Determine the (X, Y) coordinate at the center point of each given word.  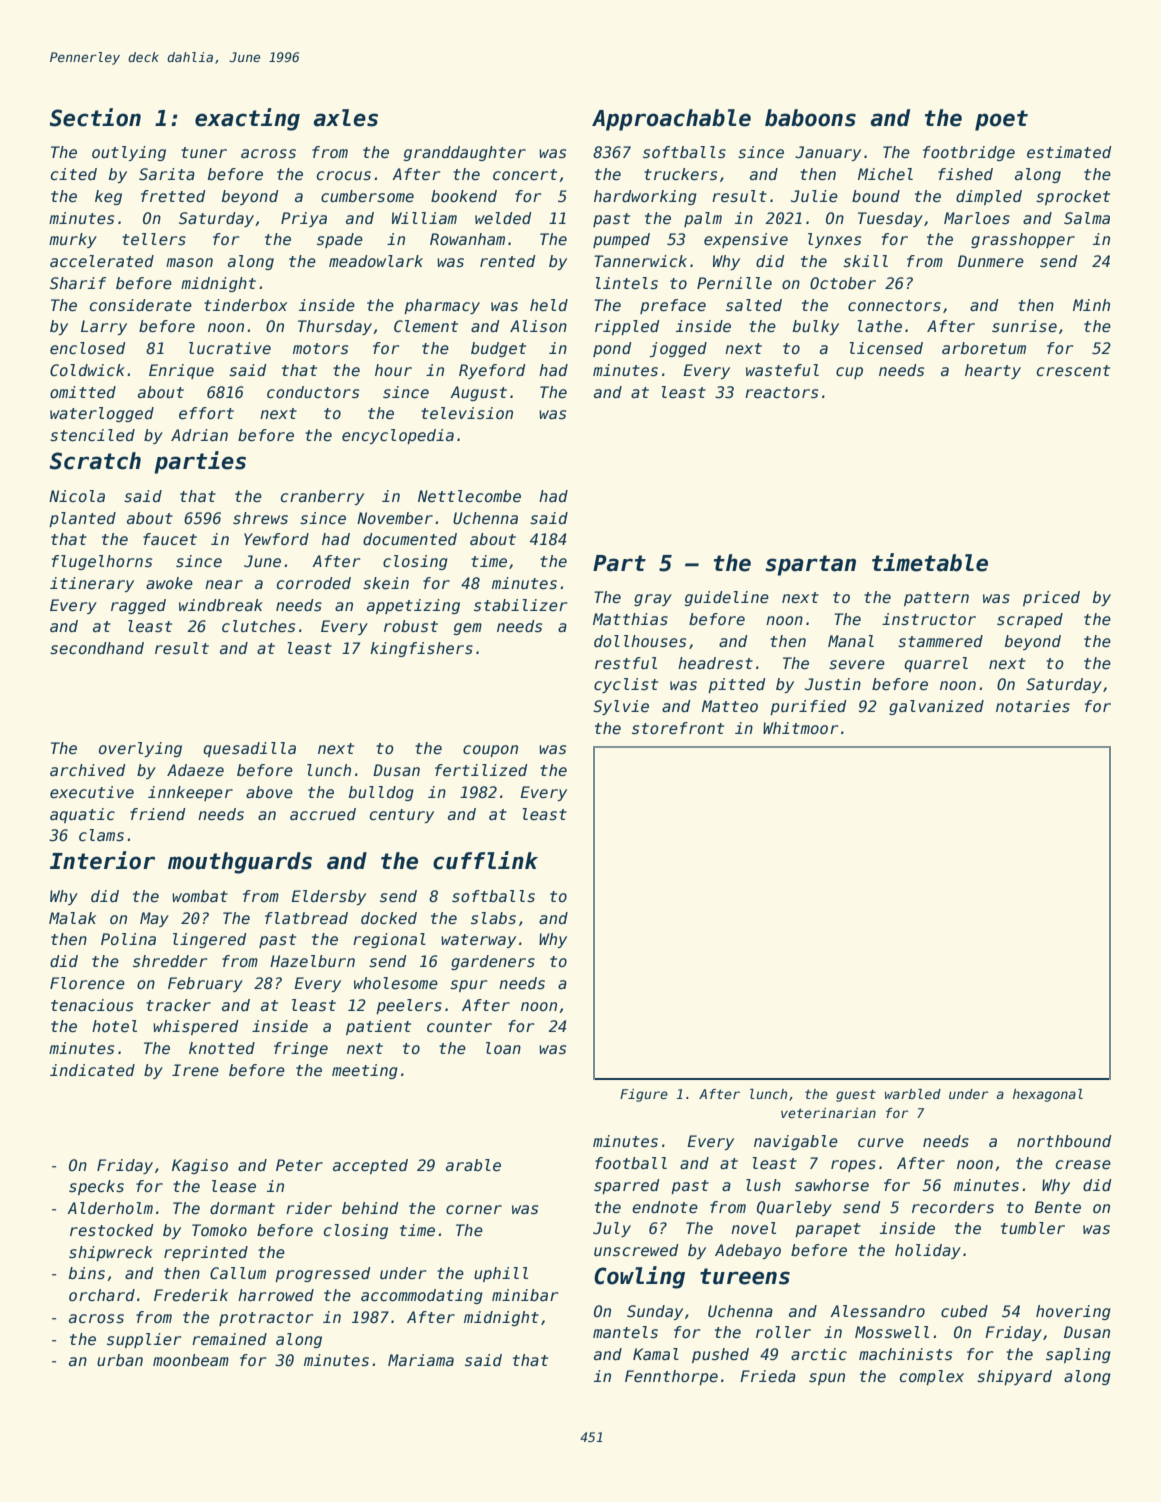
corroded (314, 583)
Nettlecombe (469, 496)
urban (120, 1360)
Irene (195, 1070)
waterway (478, 941)
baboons (810, 118)
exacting (247, 119)
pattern (936, 599)
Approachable (671, 120)
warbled (913, 1094)
